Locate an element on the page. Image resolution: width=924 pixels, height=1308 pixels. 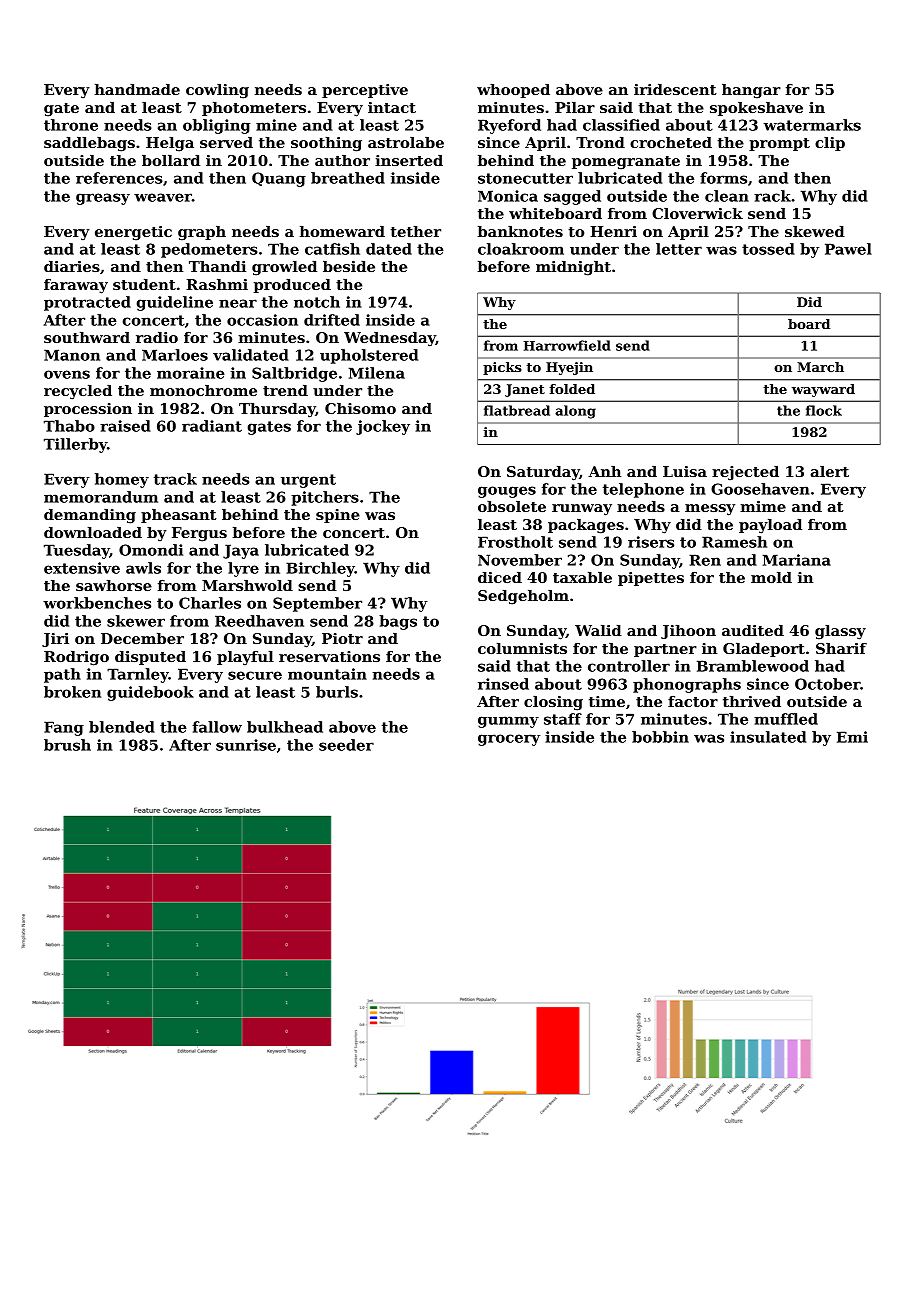
throne is located at coordinates (71, 125).
